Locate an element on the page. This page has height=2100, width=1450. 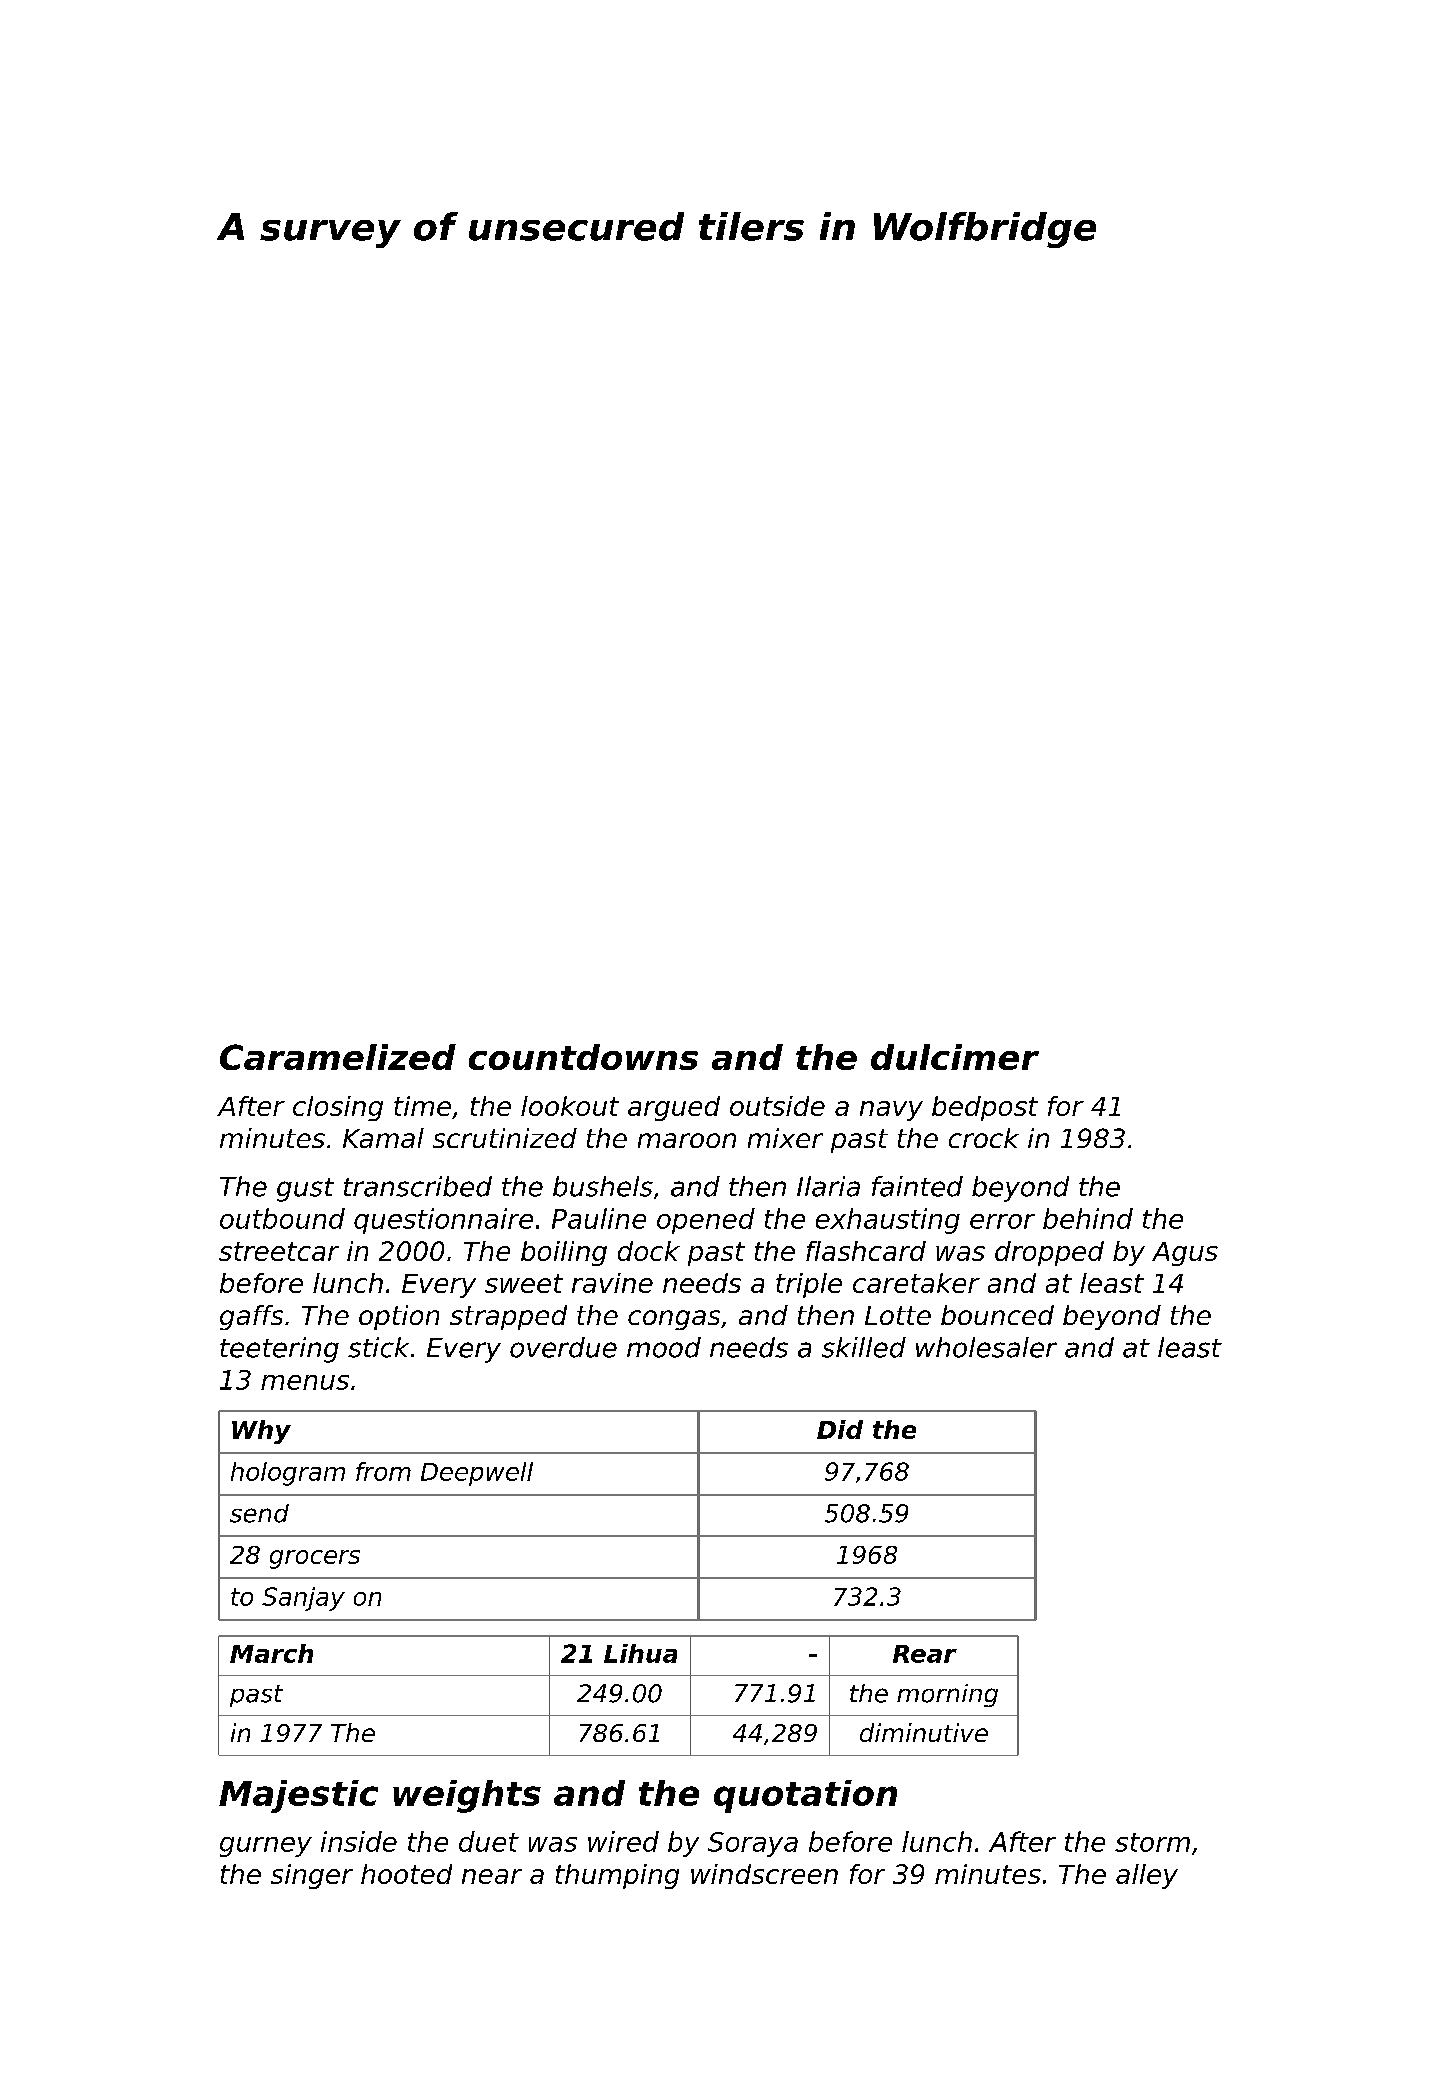
dulcimer is located at coordinates (955, 1057).
